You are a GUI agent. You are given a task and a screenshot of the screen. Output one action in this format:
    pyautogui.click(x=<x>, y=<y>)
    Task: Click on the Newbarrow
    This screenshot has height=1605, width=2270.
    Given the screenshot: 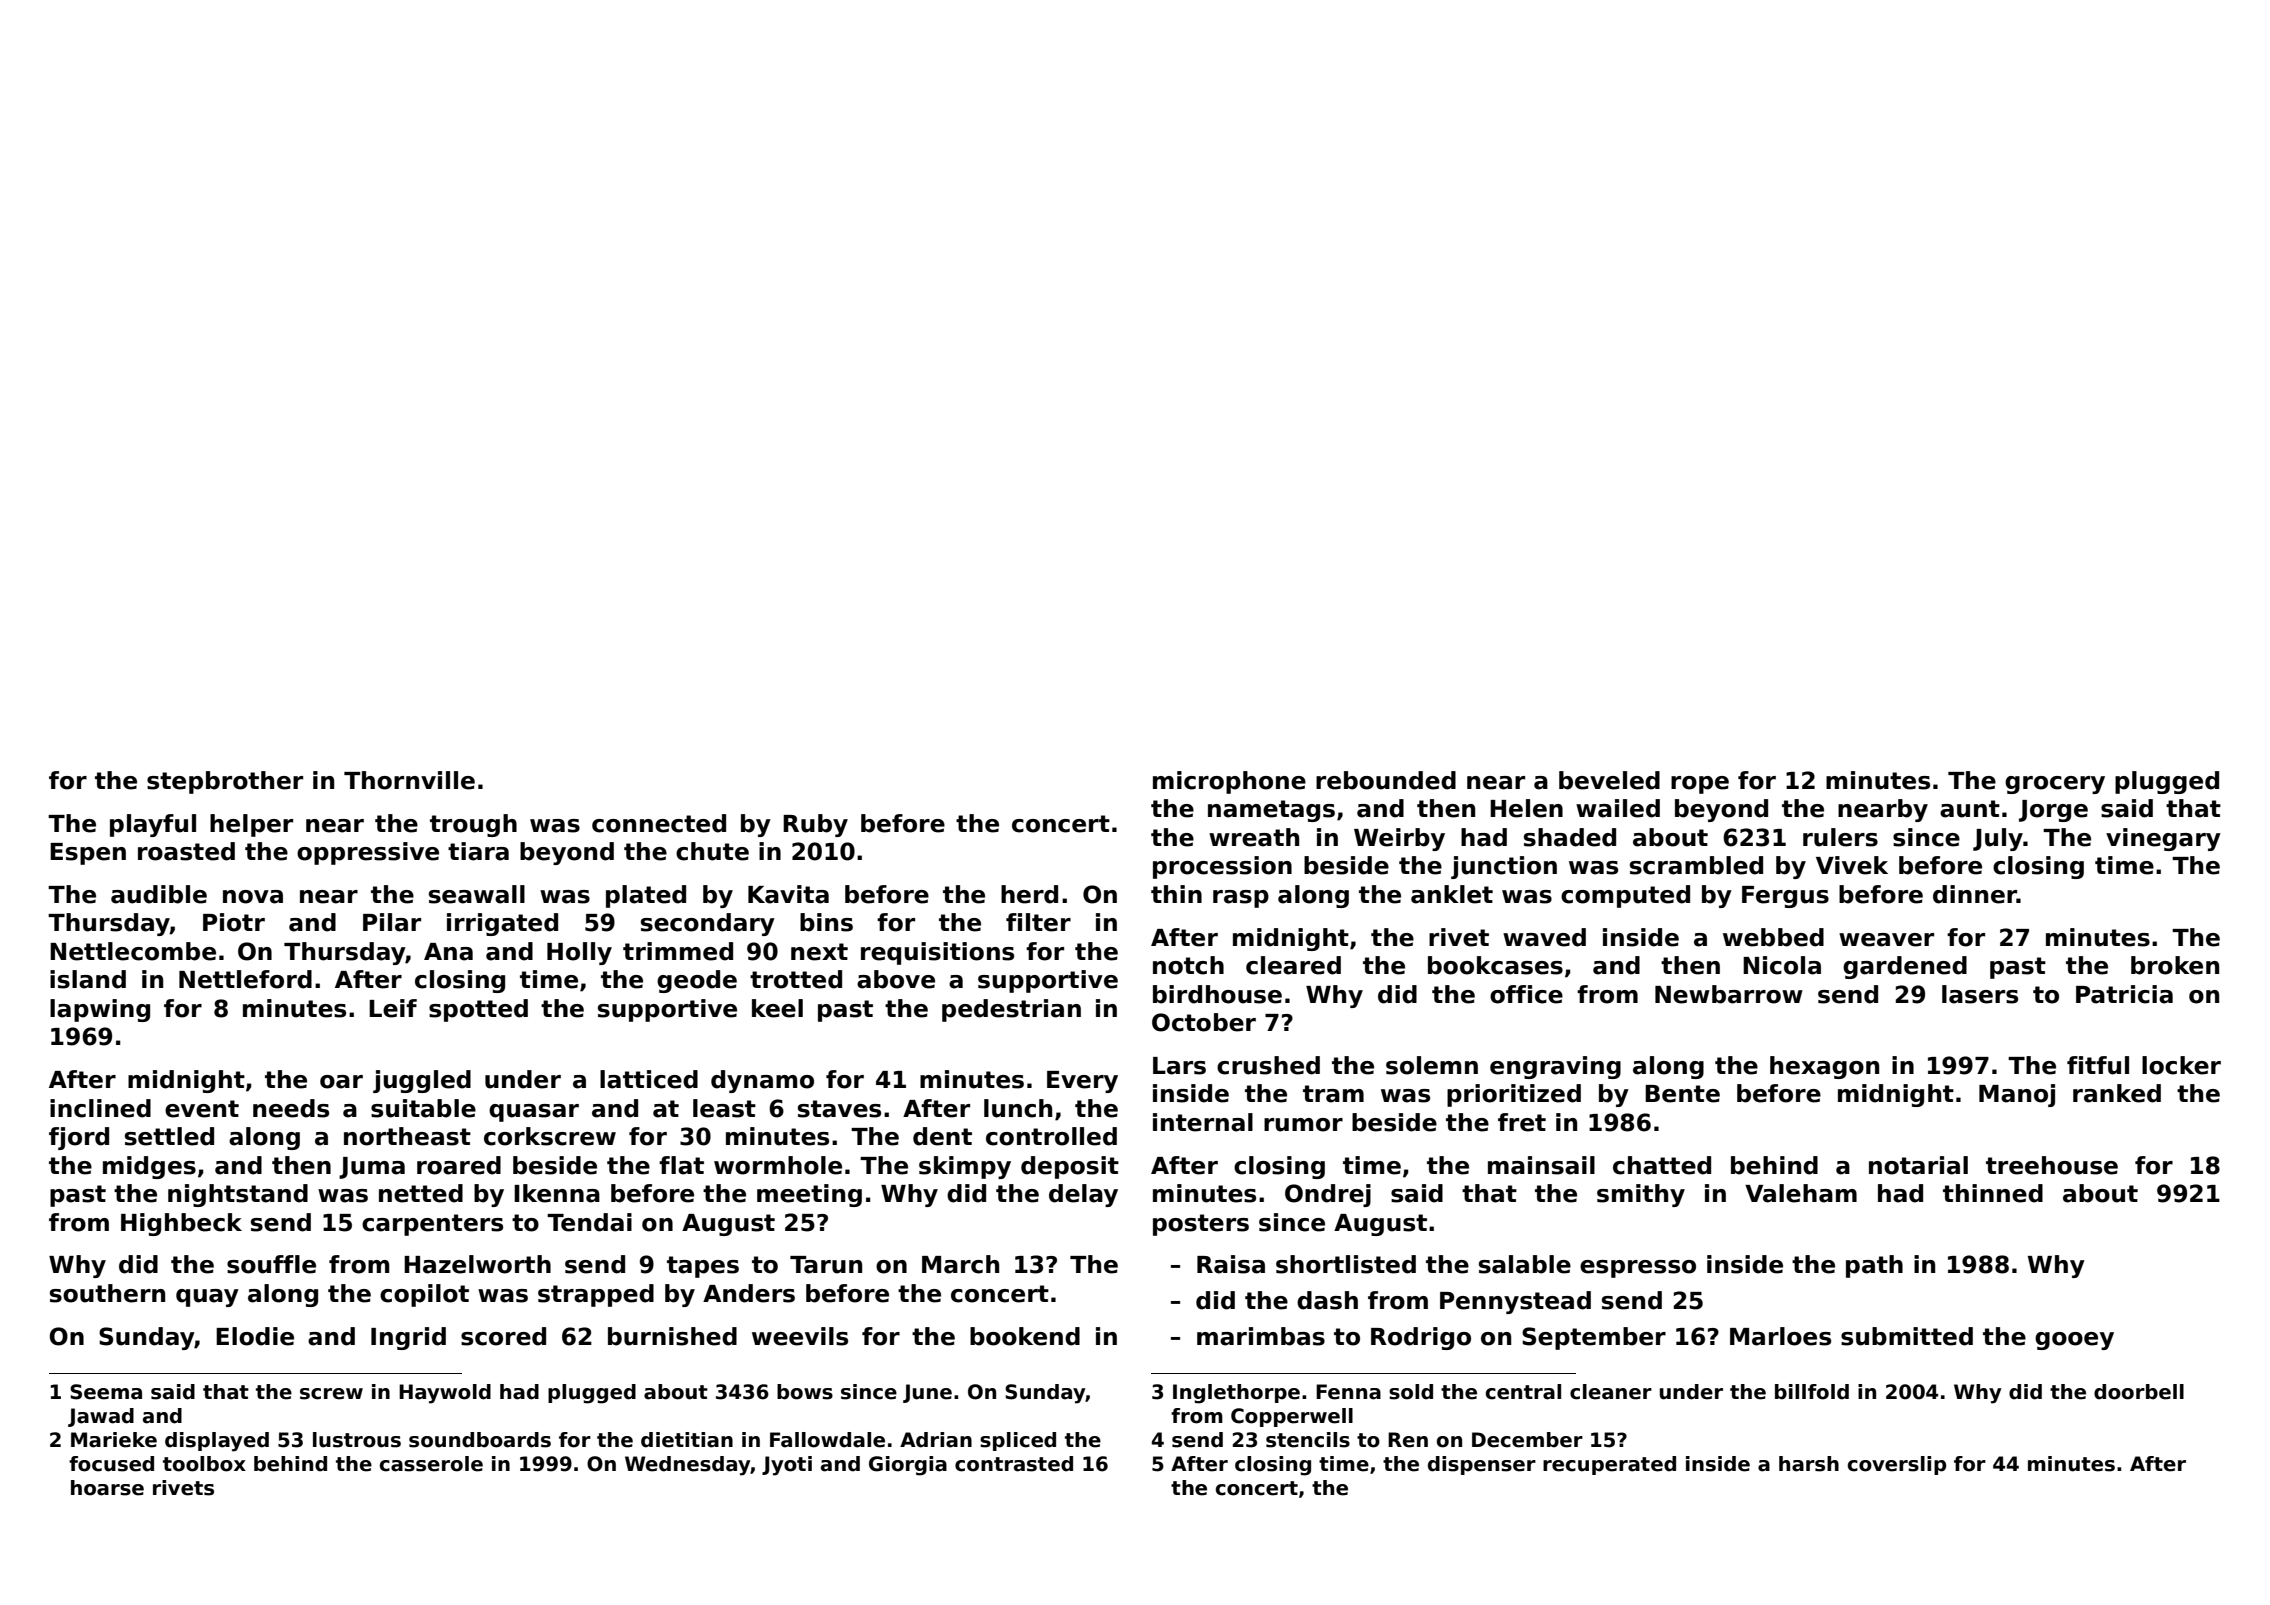 What is the action you would take?
    pyautogui.click(x=1729, y=994)
